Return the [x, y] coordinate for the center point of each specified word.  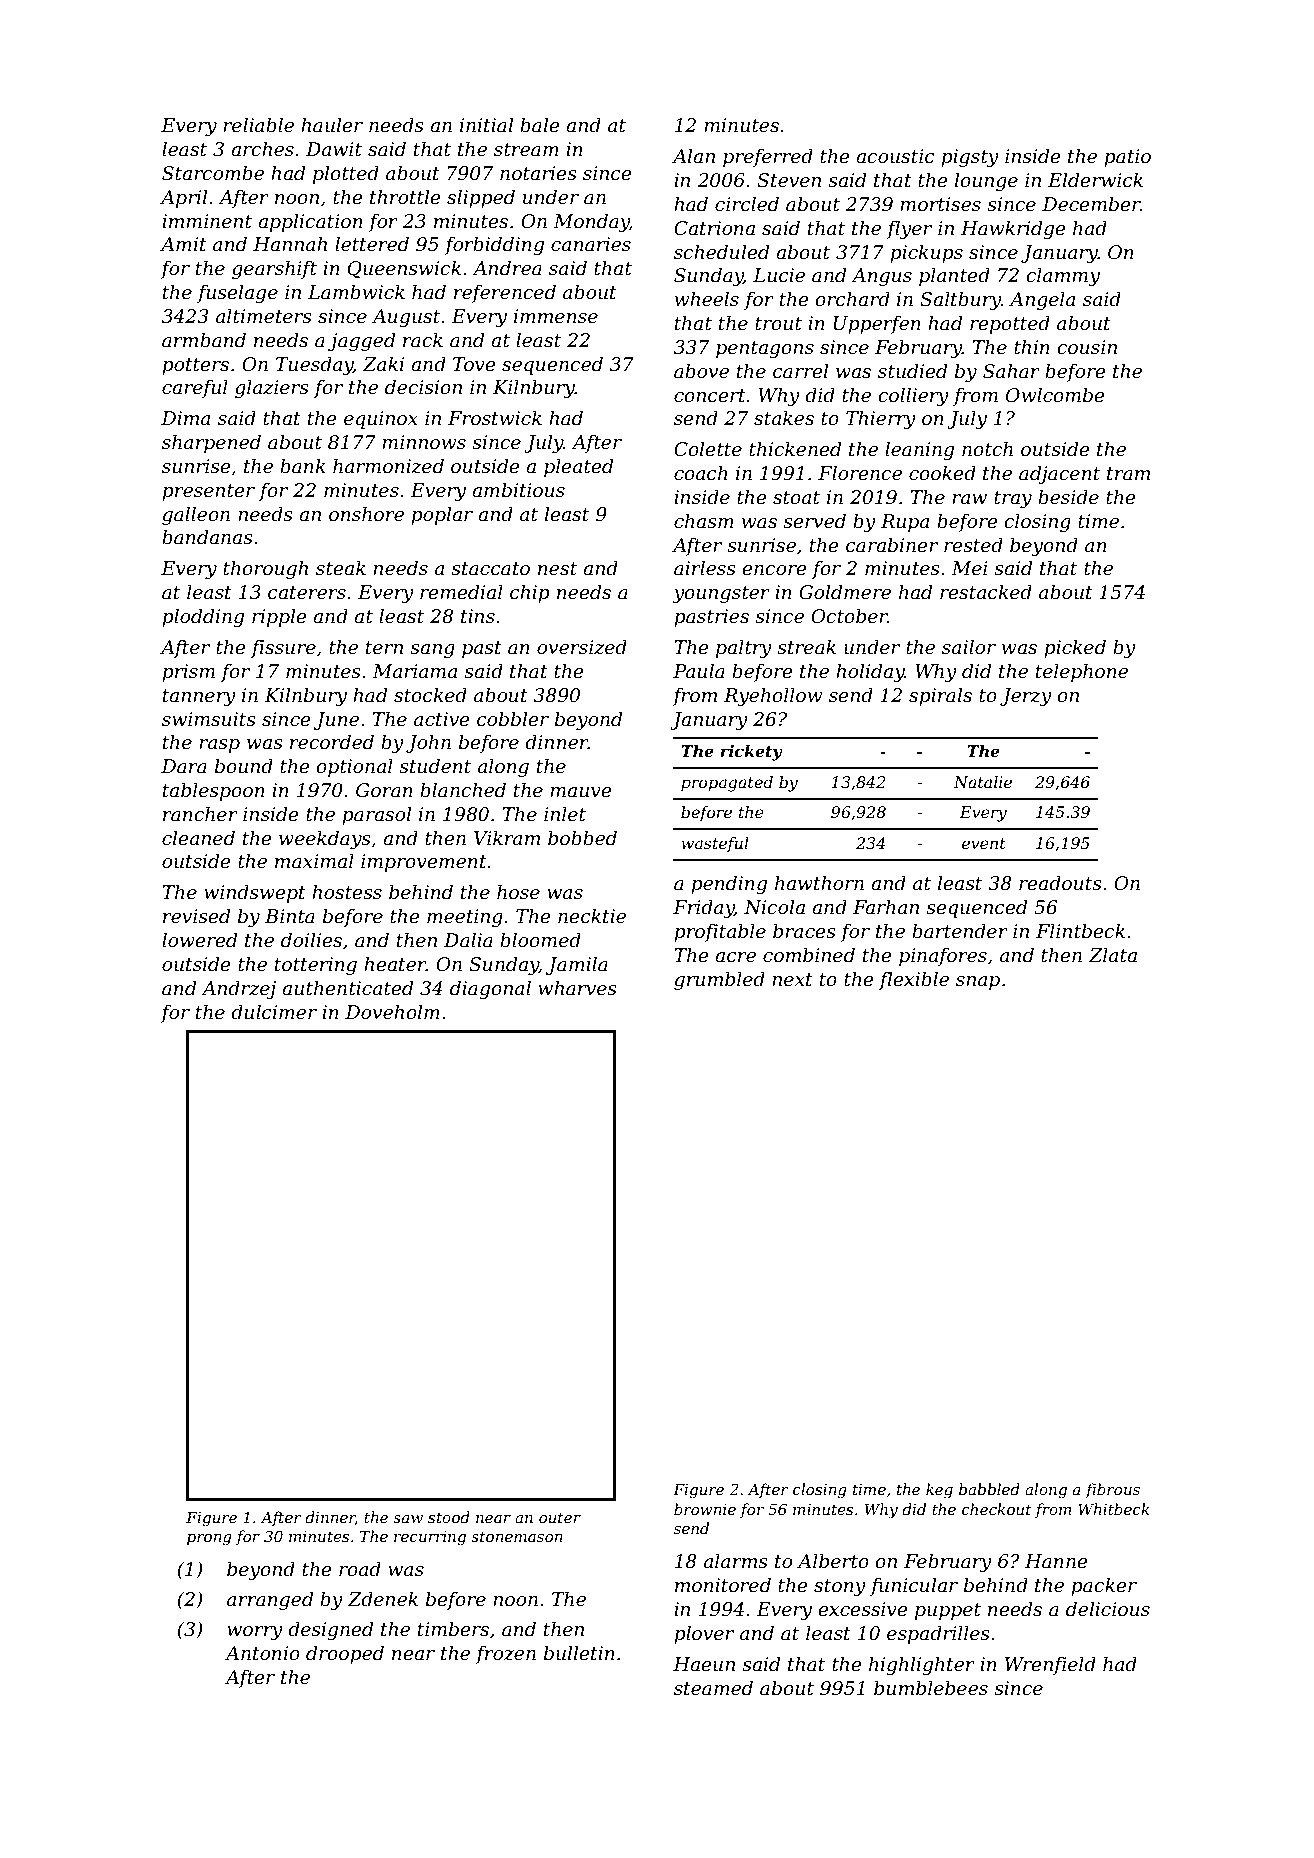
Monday [591, 222]
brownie [705, 1509]
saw [408, 1519]
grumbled [719, 980]
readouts [1060, 883]
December [1091, 204]
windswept [255, 893]
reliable [258, 125]
